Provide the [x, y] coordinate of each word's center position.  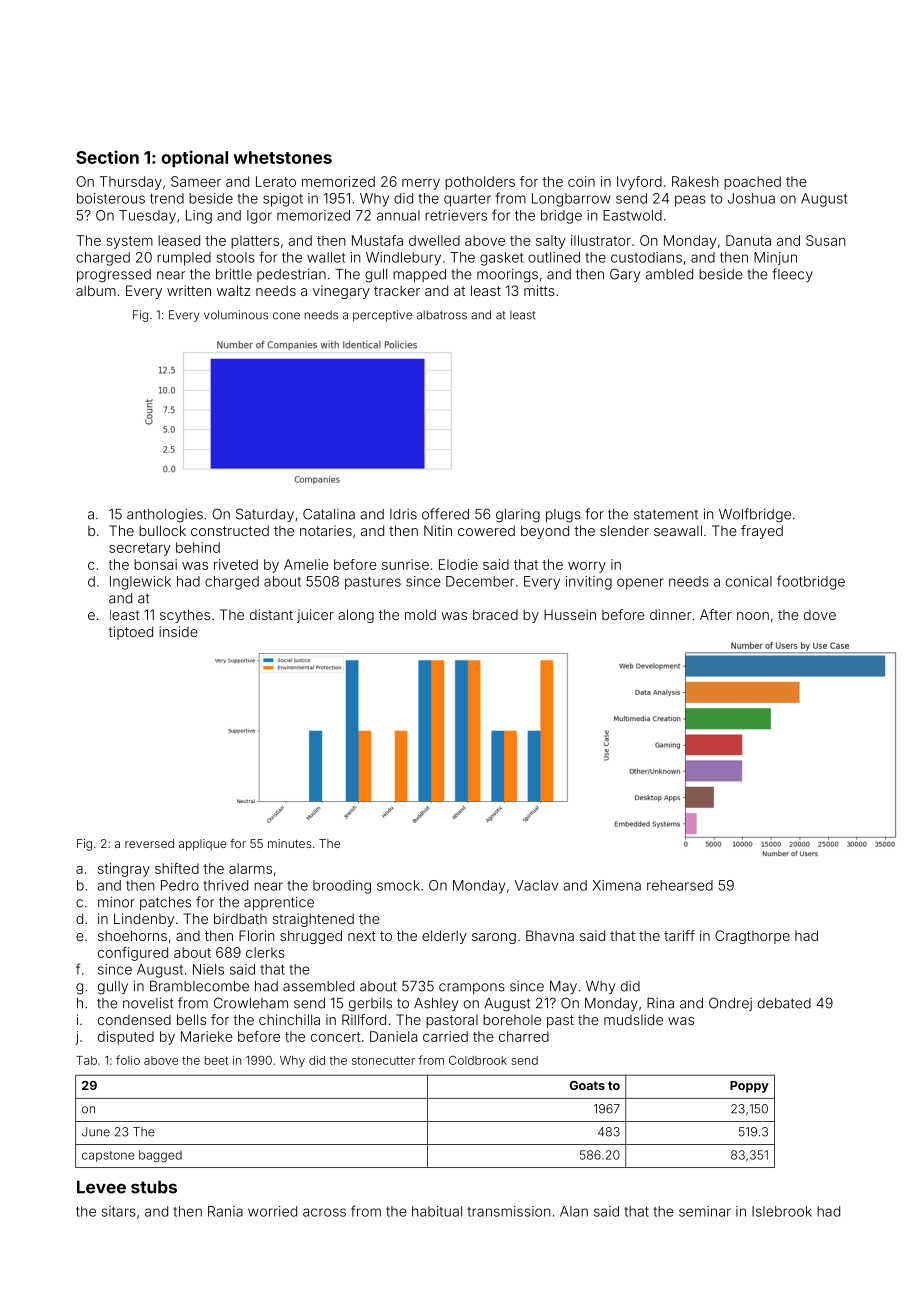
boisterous [111, 198]
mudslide [633, 1019]
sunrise [405, 564]
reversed [149, 843]
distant [271, 614]
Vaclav [536, 885]
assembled [318, 986]
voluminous [236, 315]
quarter [467, 200]
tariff [679, 935]
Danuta [748, 240]
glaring [518, 516]
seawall [678, 530]
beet [216, 1060]
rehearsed [680, 885]
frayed [762, 532]
